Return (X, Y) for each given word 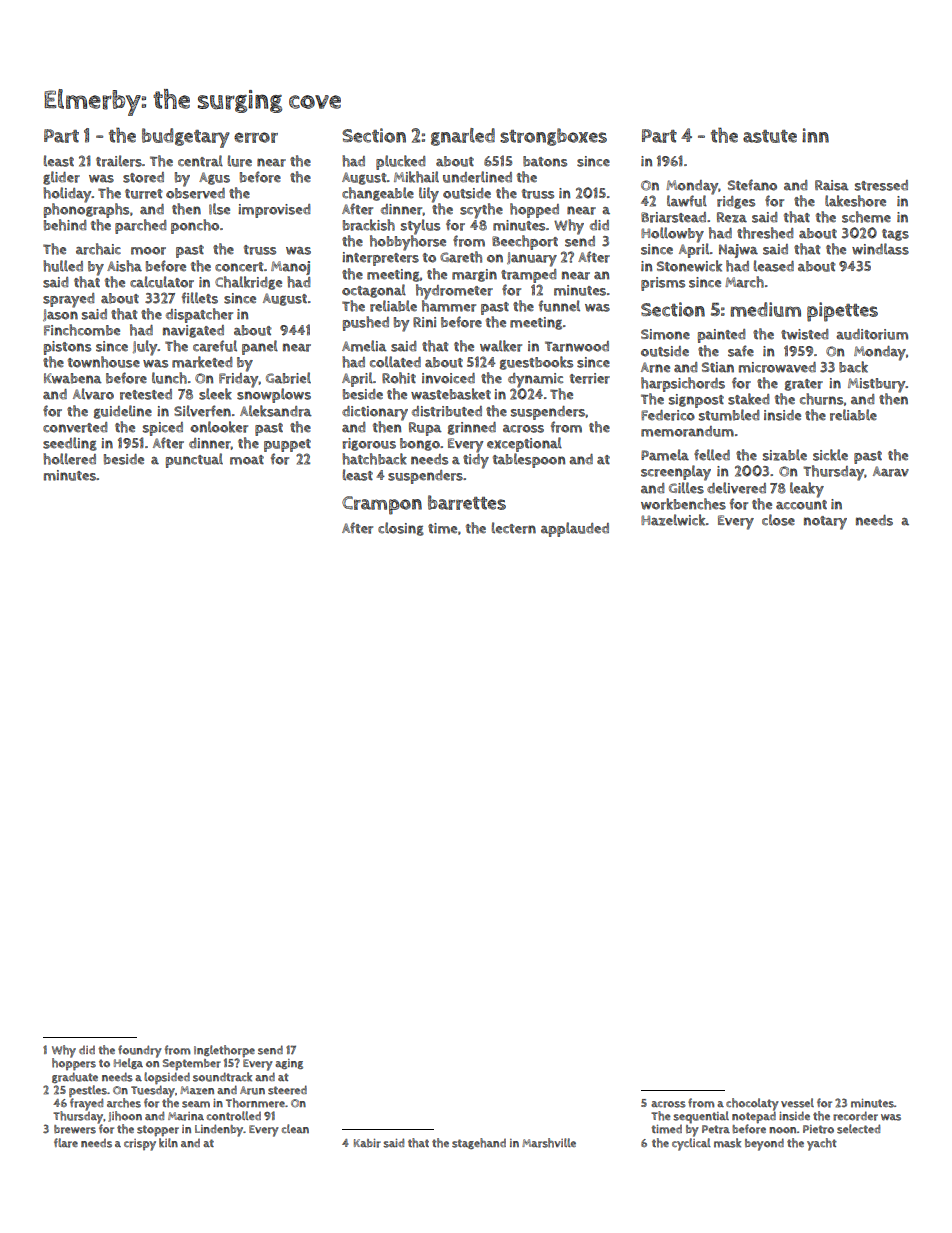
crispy (140, 1145)
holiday (67, 195)
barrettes (467, 502)
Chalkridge (248, 283)
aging (289, 1064)
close (778, 520)
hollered (69, 459)
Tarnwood (577, 346)
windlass (880, 249)
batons (545, 161)
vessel (797, 1103)
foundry (140, 1051)
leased (774, 266)
